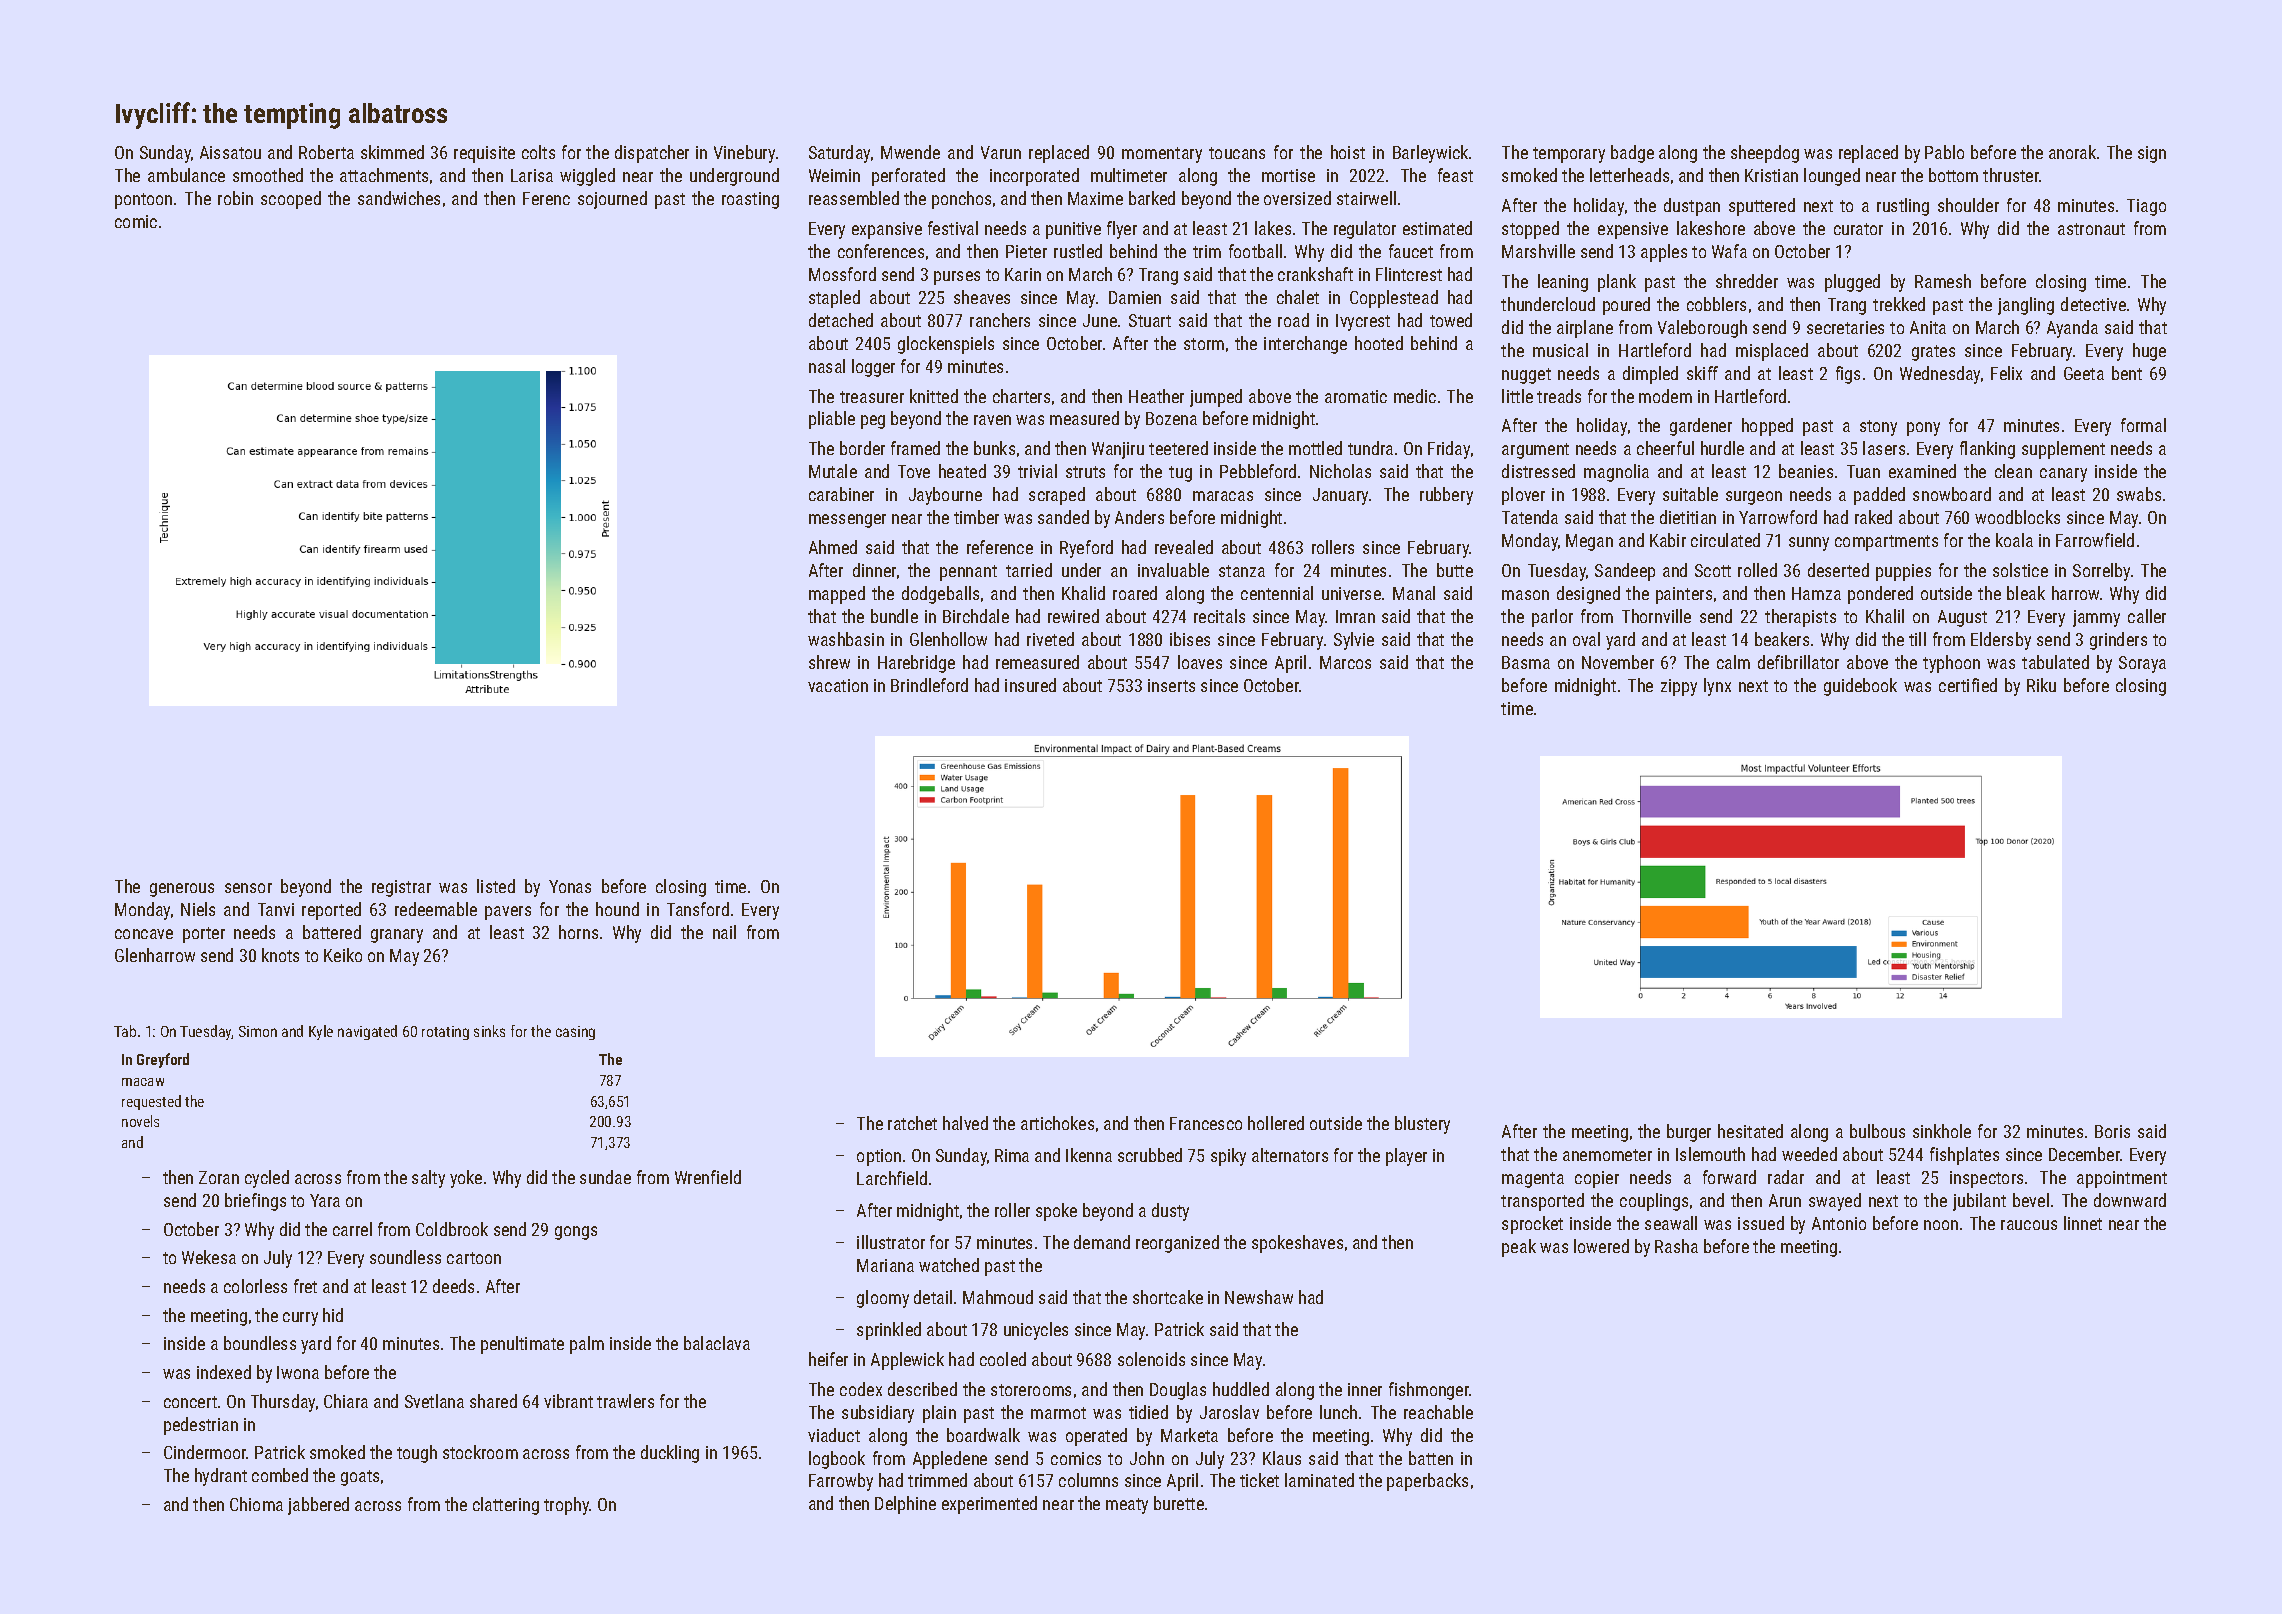 This document has width=2282, height=1614. Describe the element at coordinates (1255, 251) in the document. I see `football` at that location.
